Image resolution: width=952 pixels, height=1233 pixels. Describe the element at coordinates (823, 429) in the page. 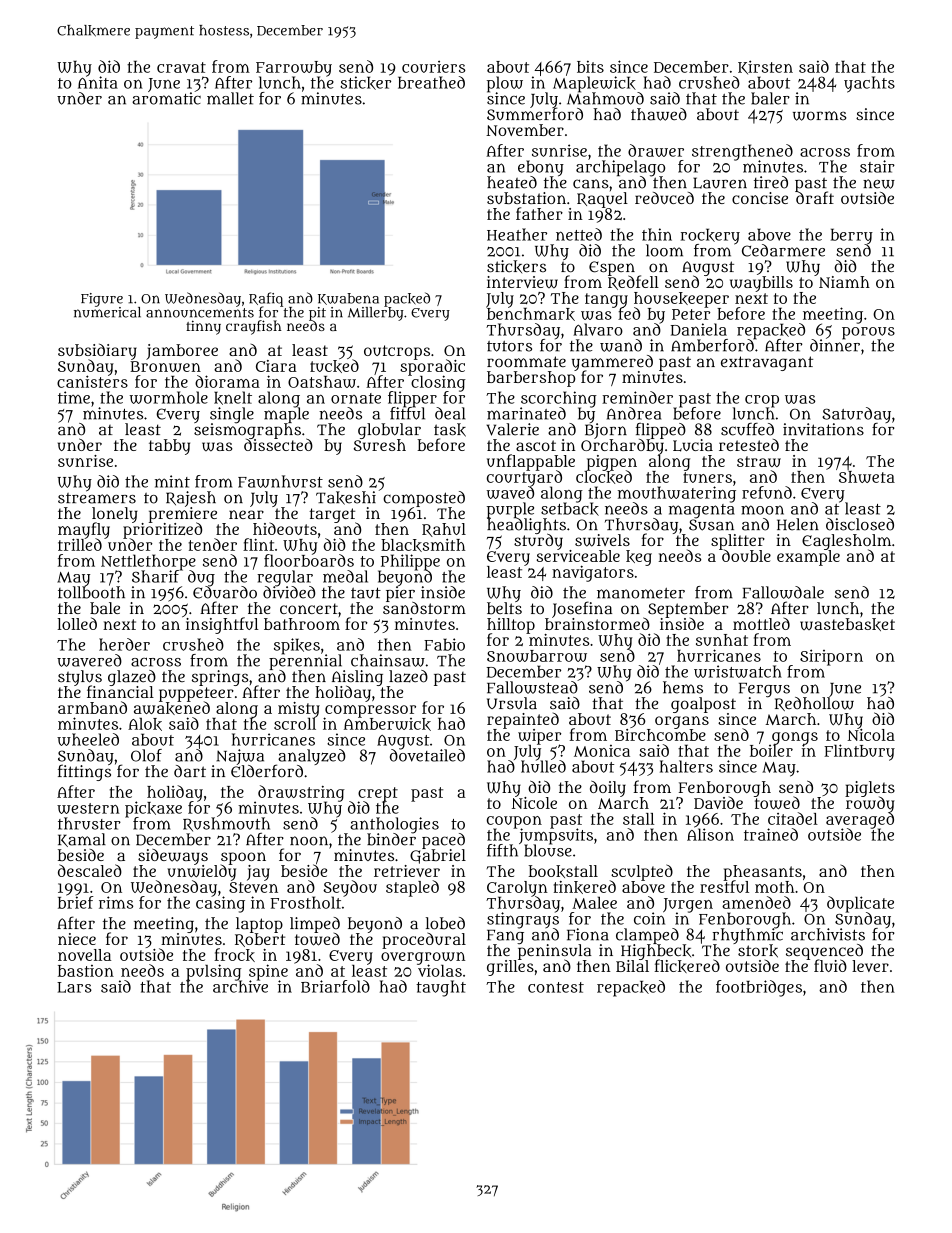

I see `invitations` at that location.
